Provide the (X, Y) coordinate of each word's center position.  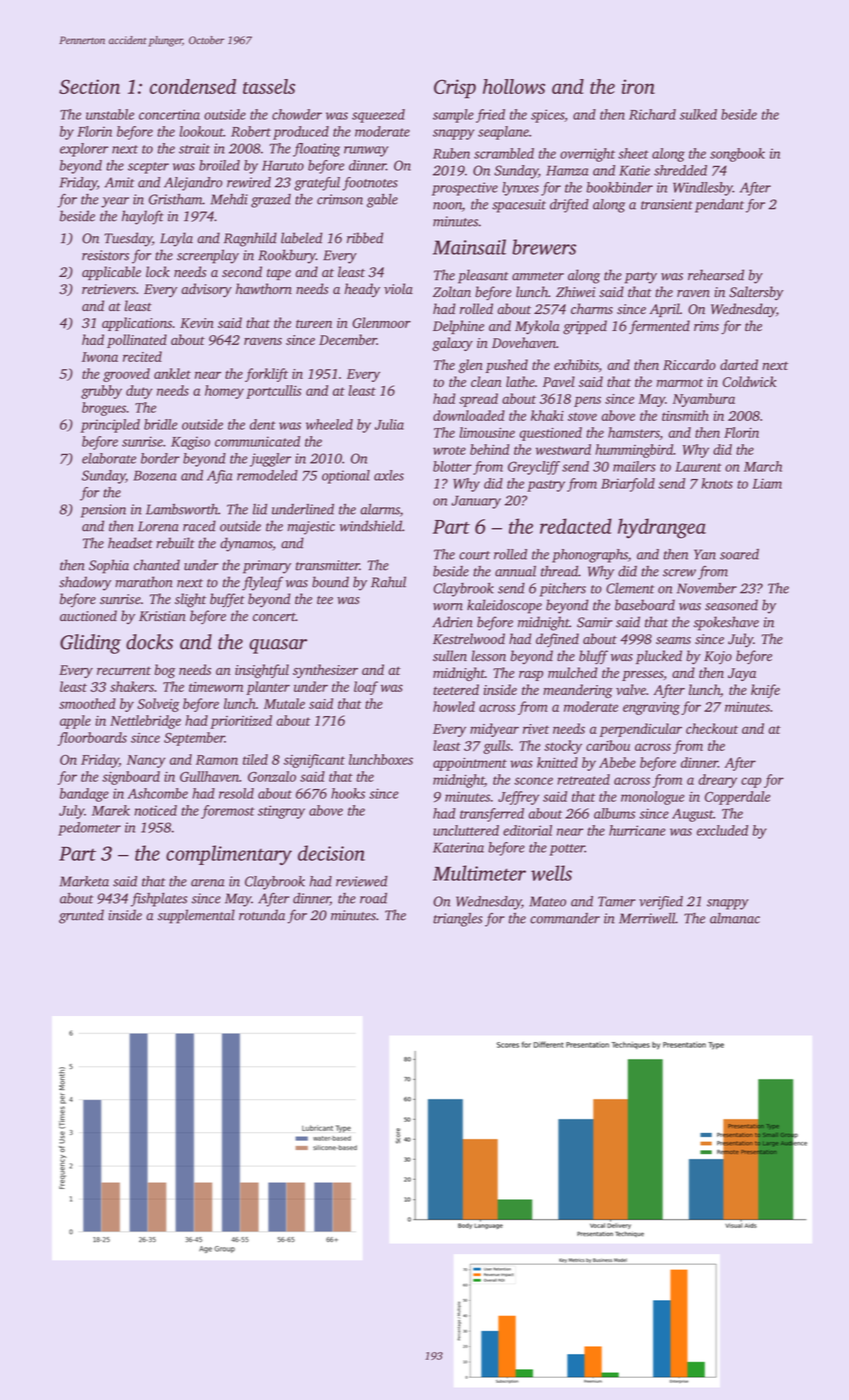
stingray (281, 812)
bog (164, 671)
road (373, 898)
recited (142, 356)
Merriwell (647, 918)
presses (642, 676)
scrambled (504, 153)
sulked (698, 114)
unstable (110, 114)
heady (362, 290)
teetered (456, 689)
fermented (659, 327)
